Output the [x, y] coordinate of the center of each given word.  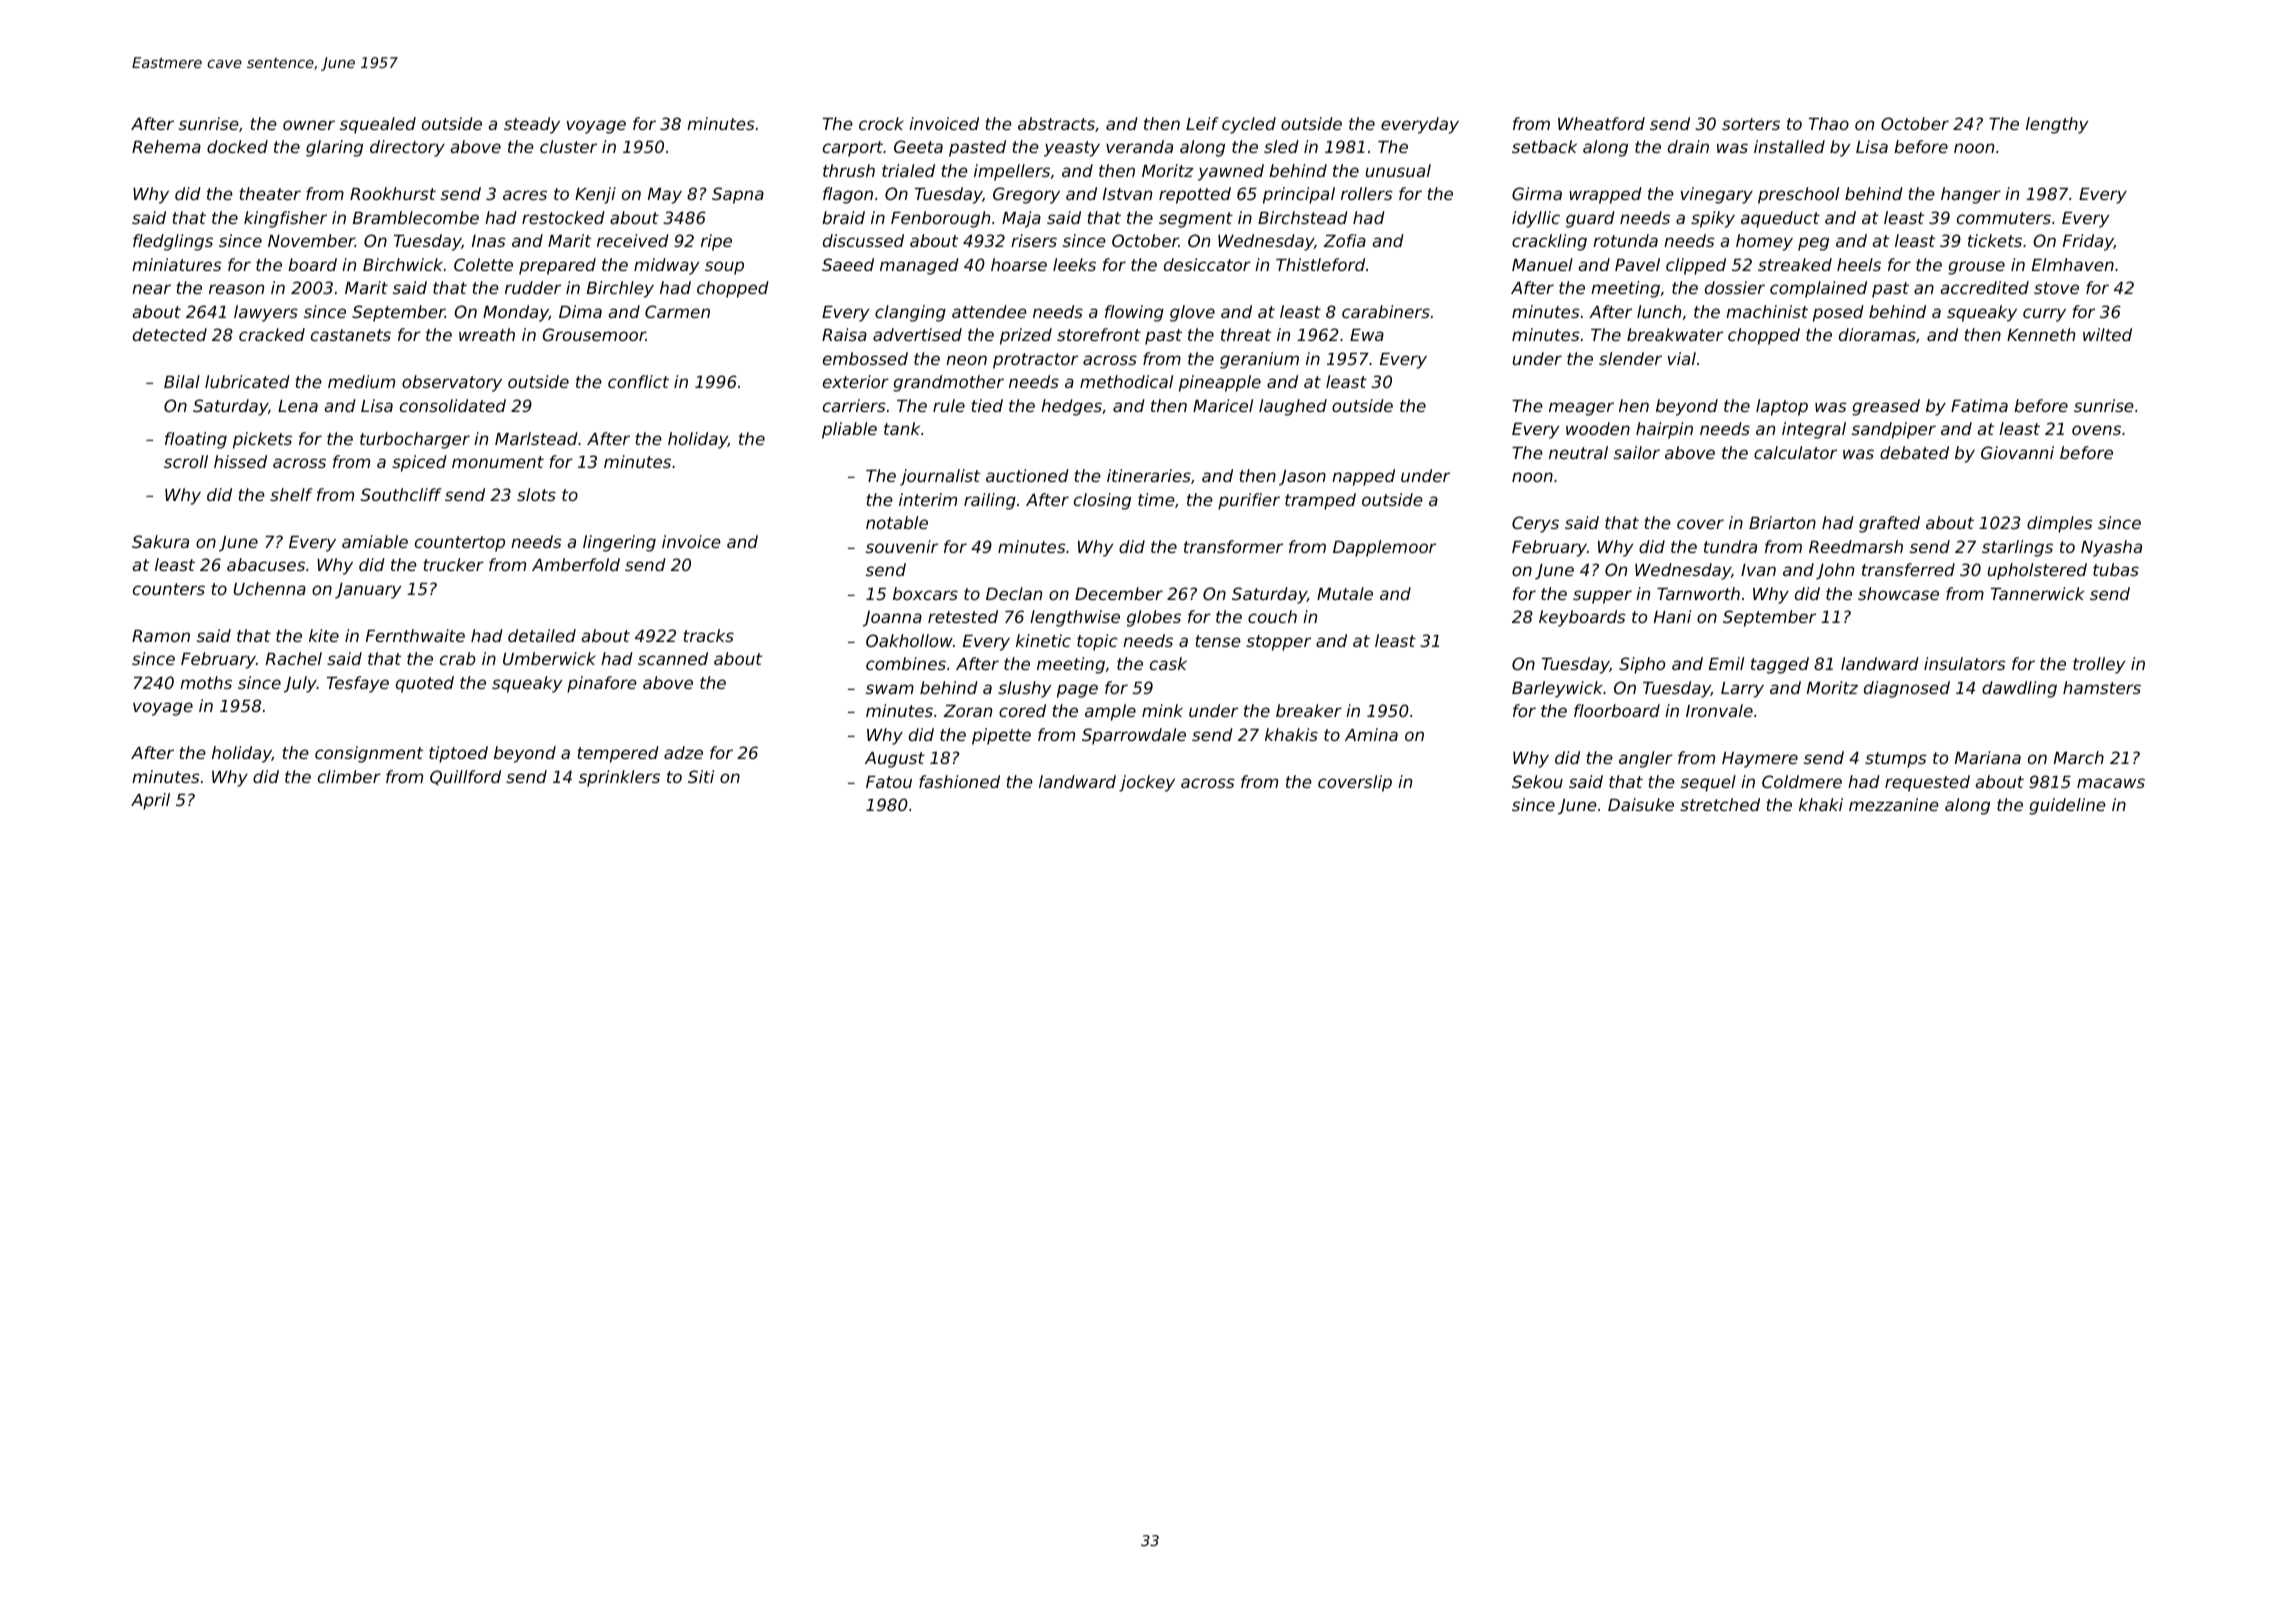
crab [458, 658]
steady [532, 125]
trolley [2099, 665]
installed [1789, 146]
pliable [849, 430]
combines [906, 663]
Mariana [1988, 757]
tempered [618, 754]
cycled [1249, 125]
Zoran [967, 711]
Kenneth [2041, 334]
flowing [1134, 313]
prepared [557, 266]
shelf [291, 494]
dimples [2060, 524]
